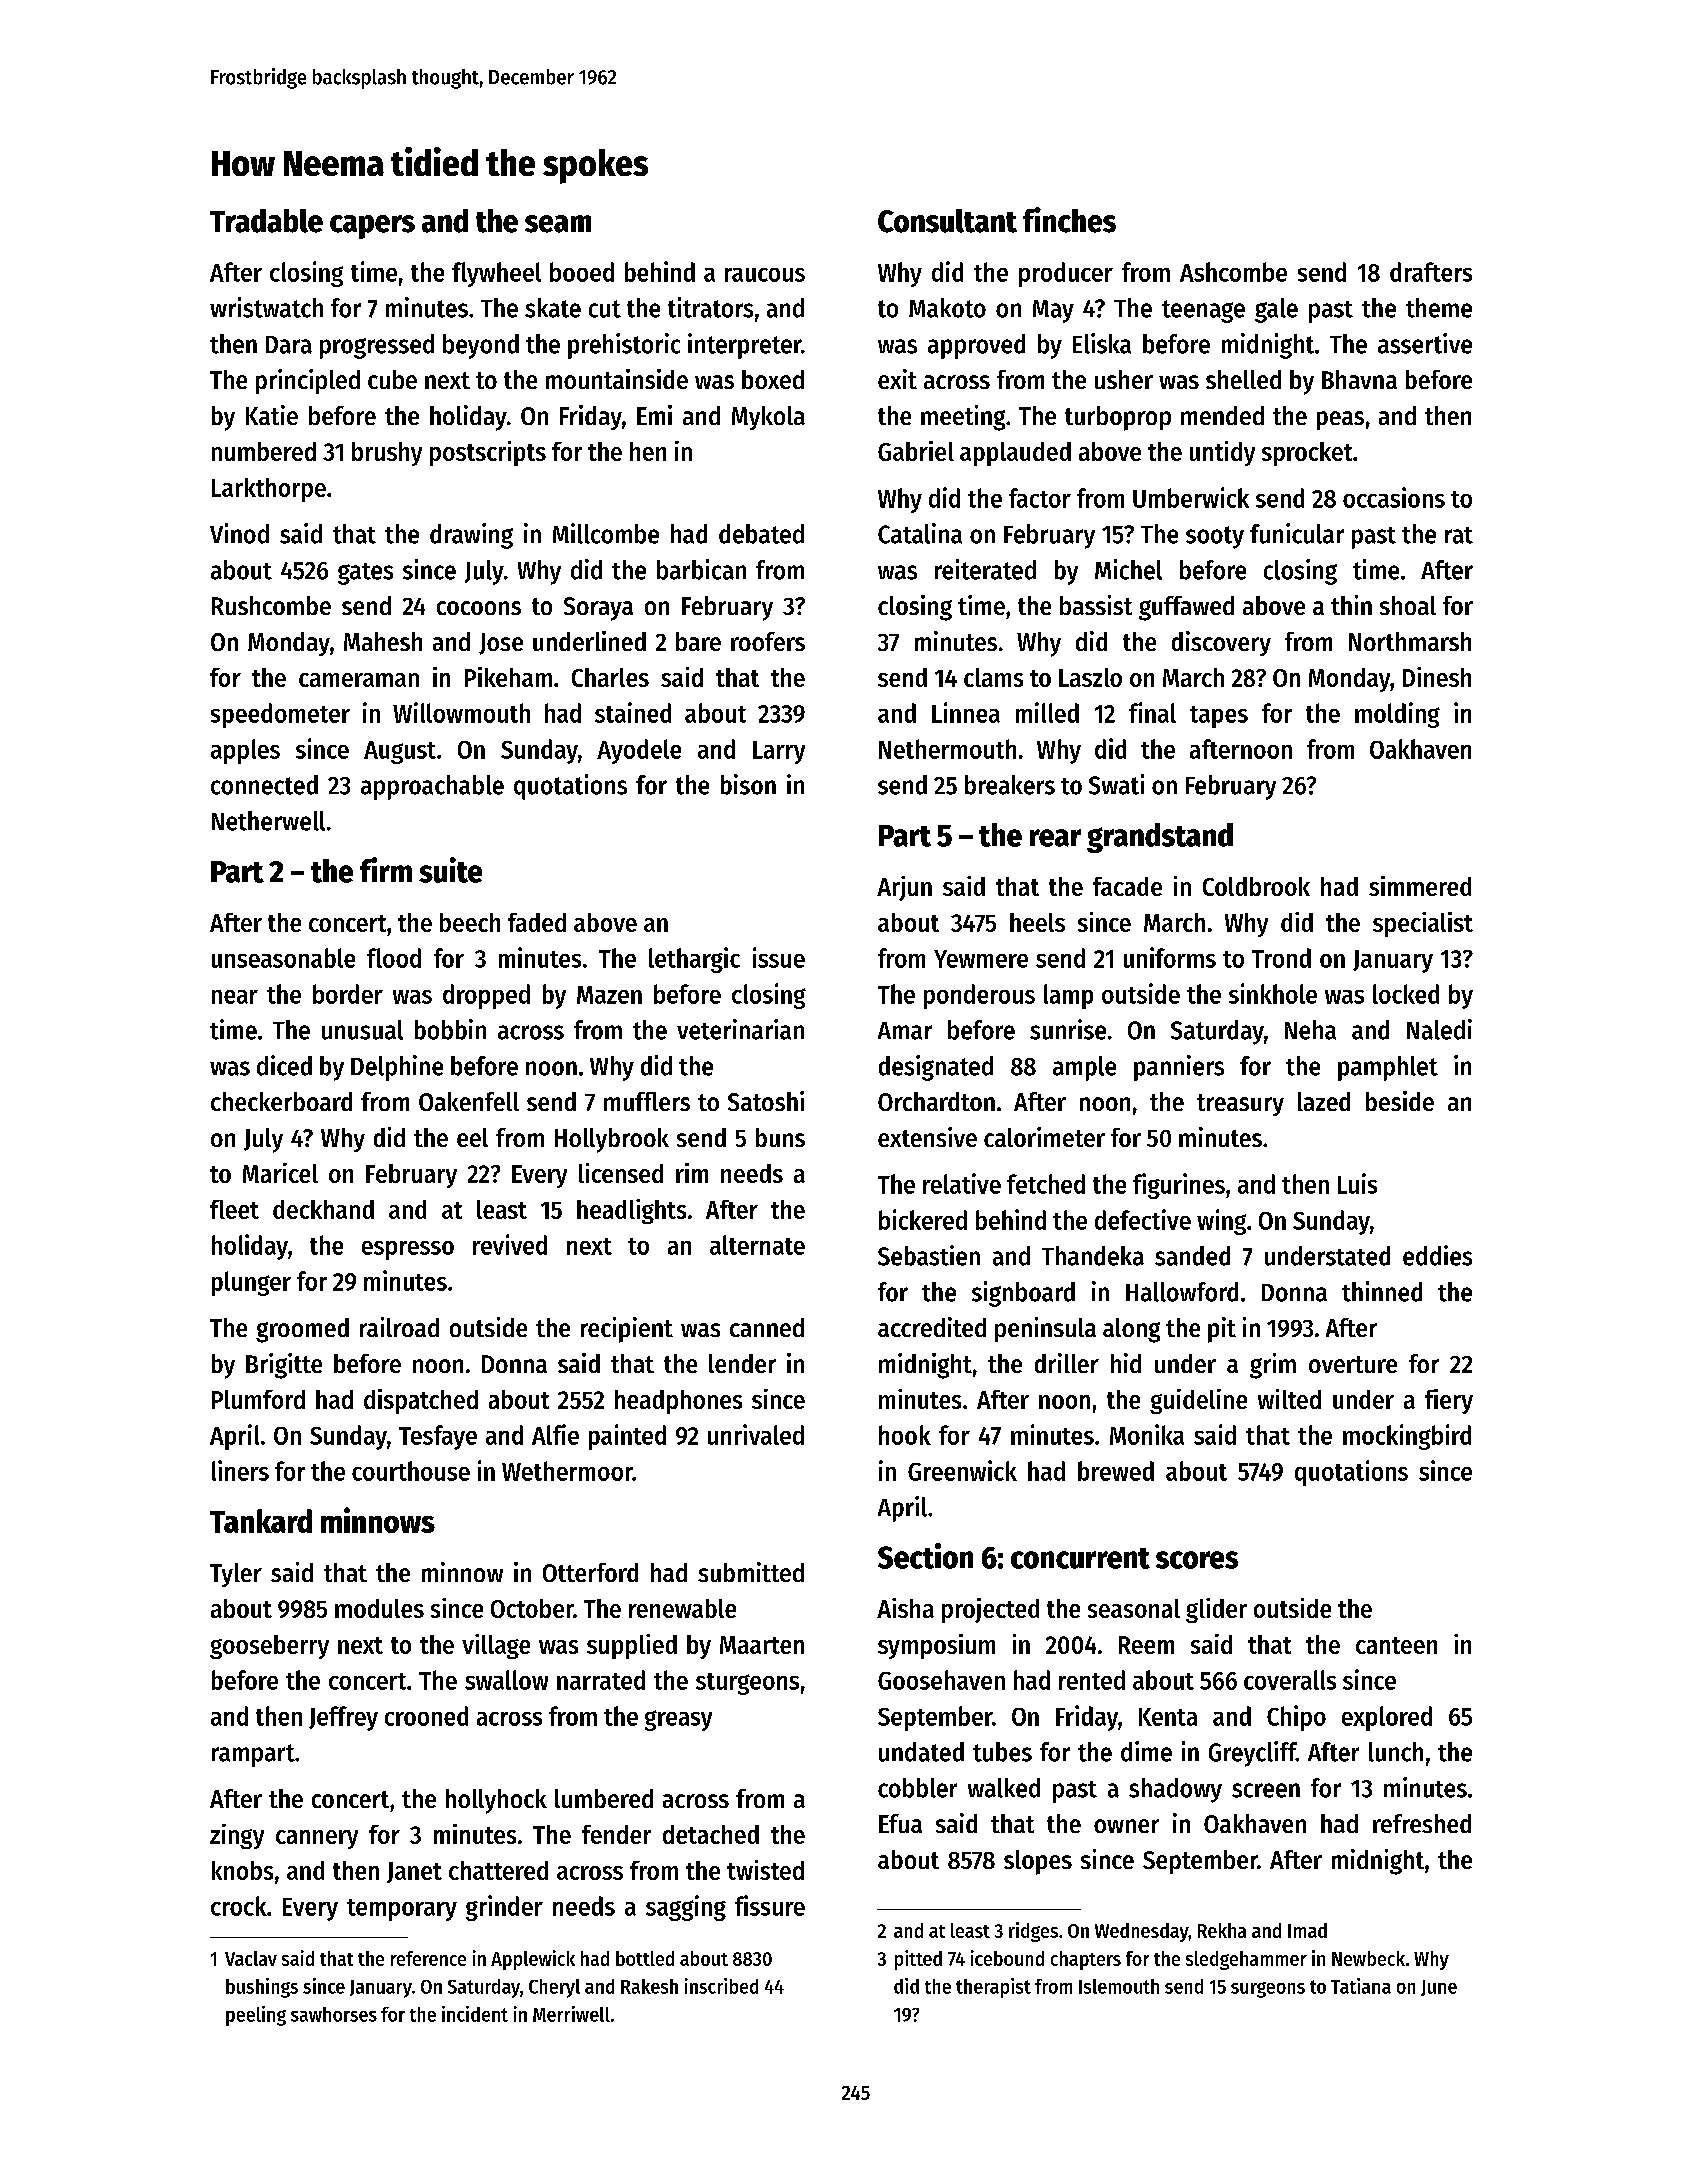  What do you see at coordinates (261, 1521) in the screenshot?
I see `Tankard` at bounding box center [261, 1521].
